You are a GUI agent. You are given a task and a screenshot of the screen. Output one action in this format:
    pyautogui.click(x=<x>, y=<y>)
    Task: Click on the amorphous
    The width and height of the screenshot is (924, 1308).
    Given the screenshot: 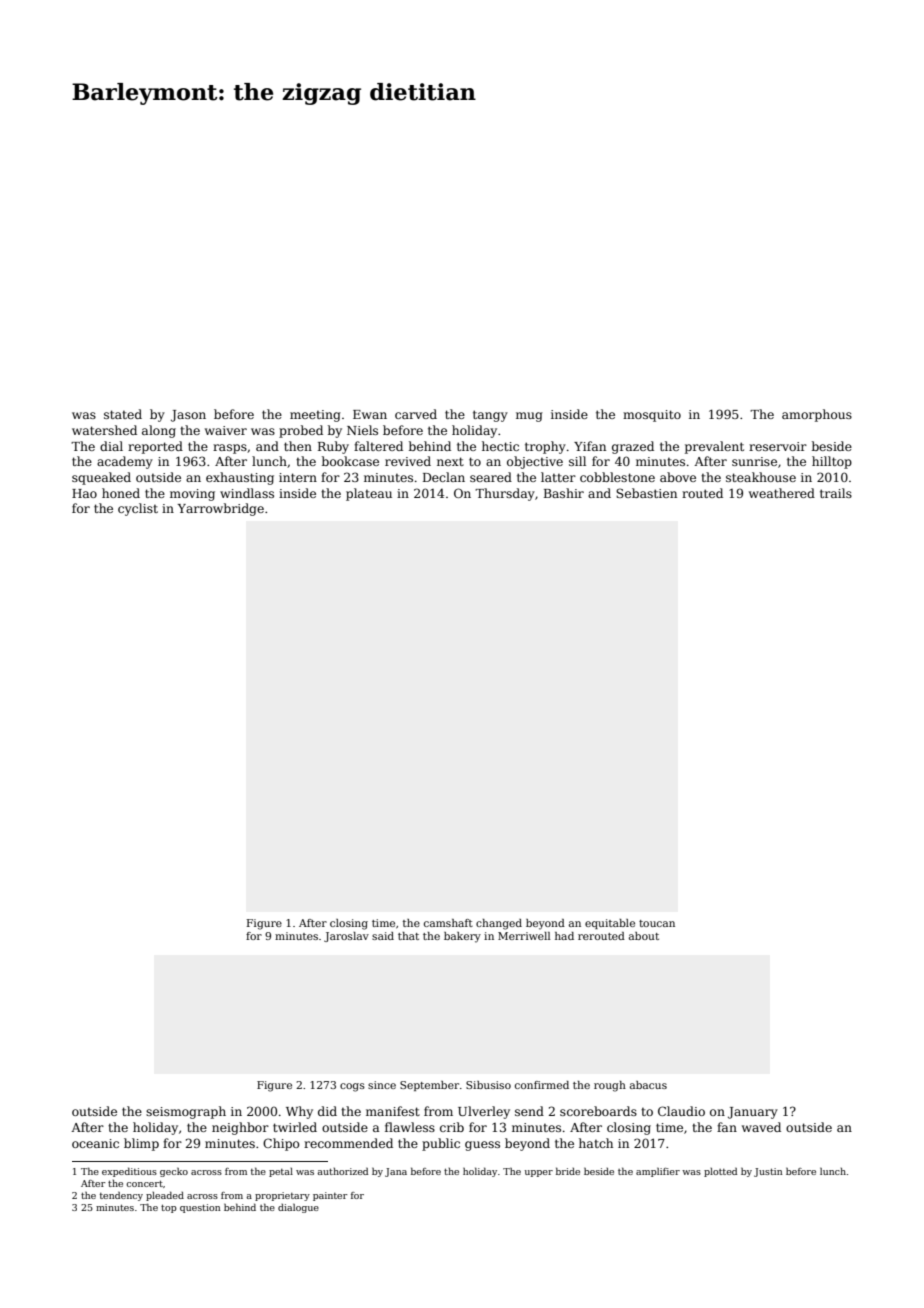 What is the action you would take?
    pyautogui.click(x=817, y=415)
